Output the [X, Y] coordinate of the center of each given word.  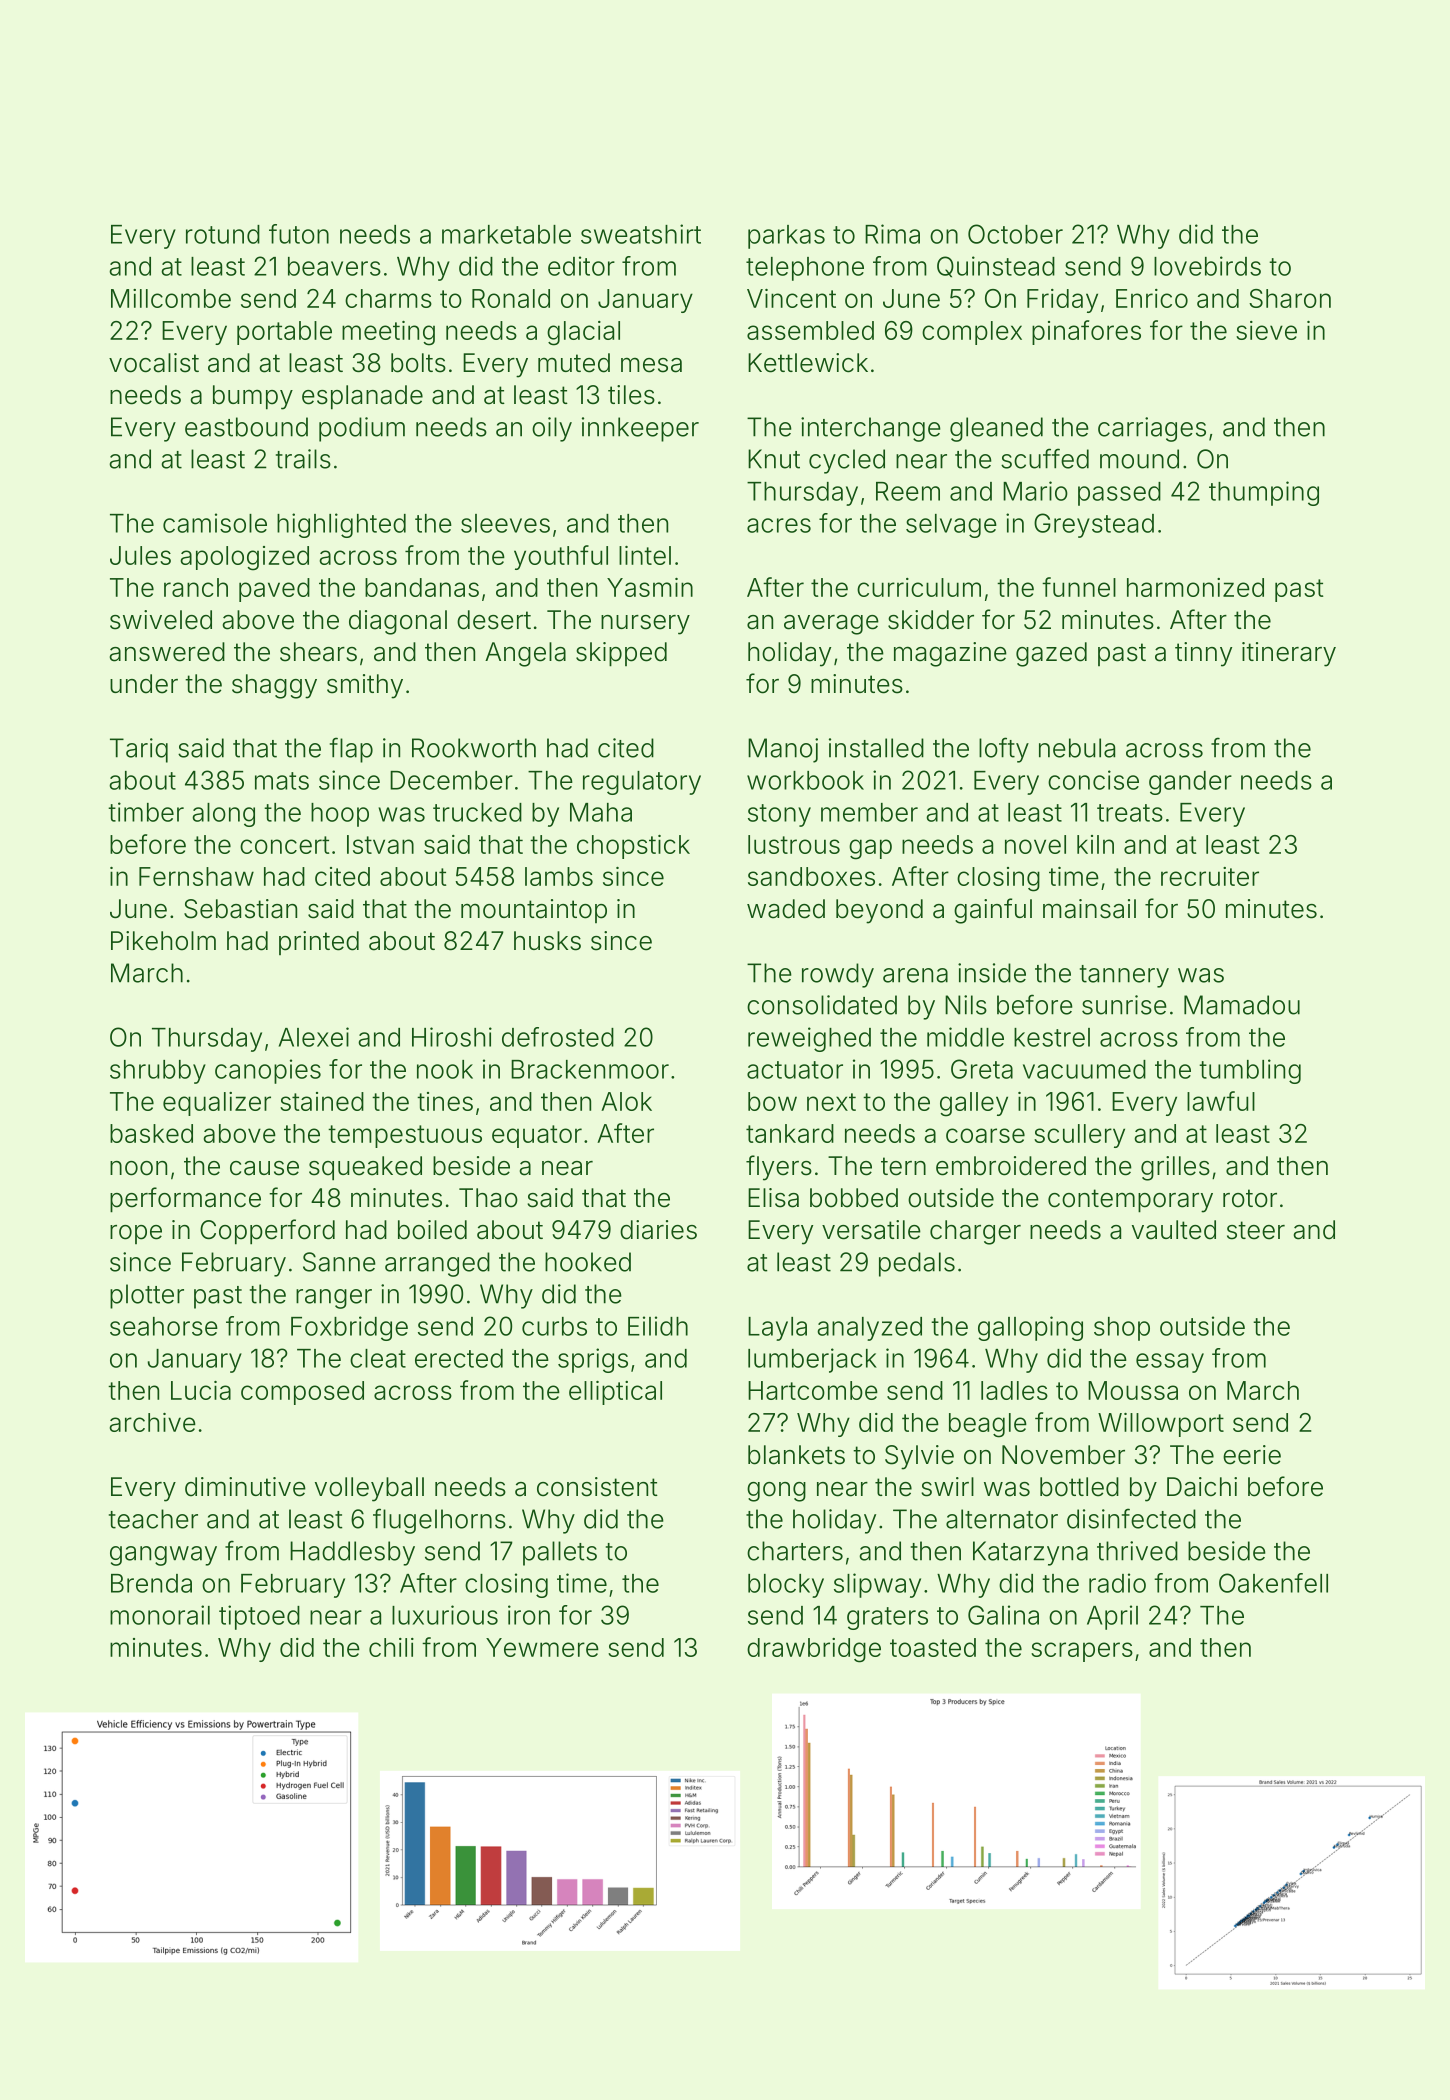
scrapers [1082, 1652]
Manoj [783, 750]
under [144, 684]
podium [362, 429]
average [831, 625]
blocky [786, 1586]
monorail [160, 1615]
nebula [1077, 748]
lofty [1004, 750]
